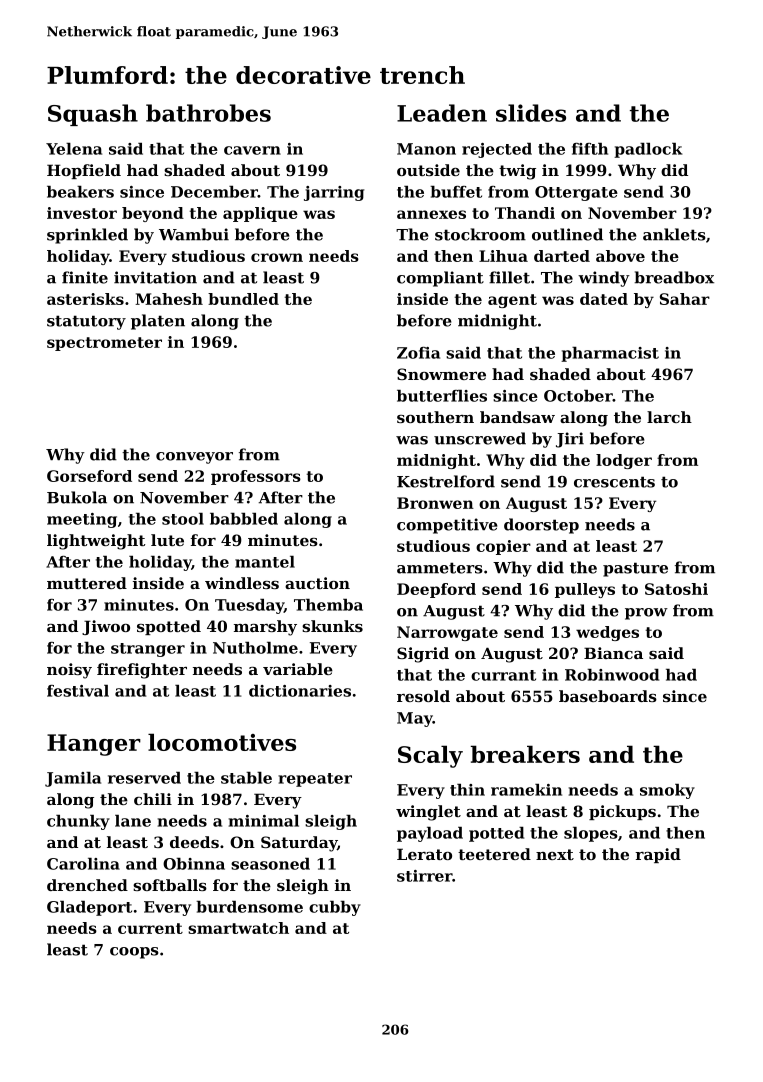  Describe the element at coordinates (648, 150) in the image. I see `padlock` at that location.
